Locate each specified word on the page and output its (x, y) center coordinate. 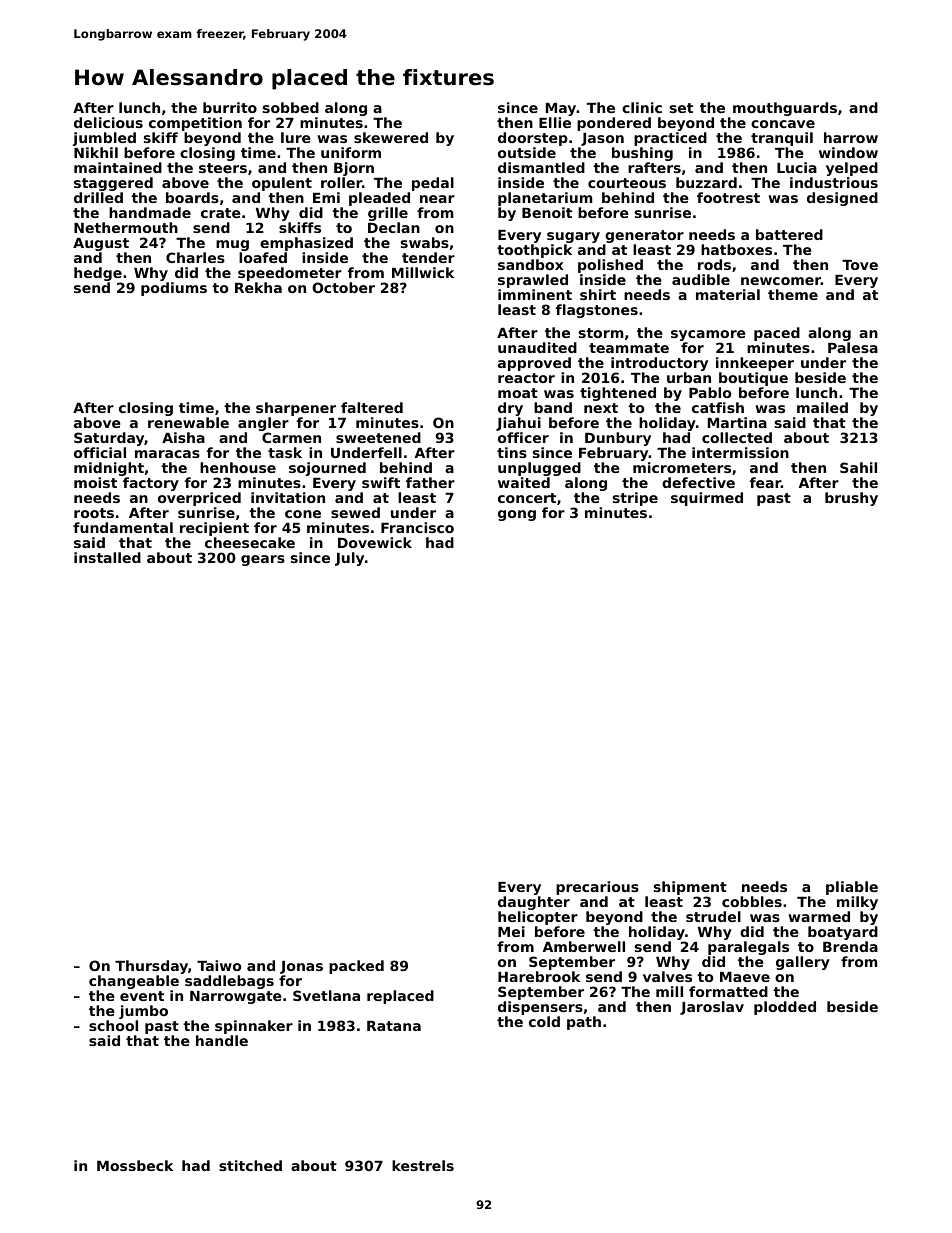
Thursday (151, 967)
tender (428, 257)
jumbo (143, 1012)
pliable (852, 888)
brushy (851, 499)
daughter (534, 903)
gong (517, 515)
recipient (214, 530)
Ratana (394, 1026)
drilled (98, 197)
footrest (728, 197)
